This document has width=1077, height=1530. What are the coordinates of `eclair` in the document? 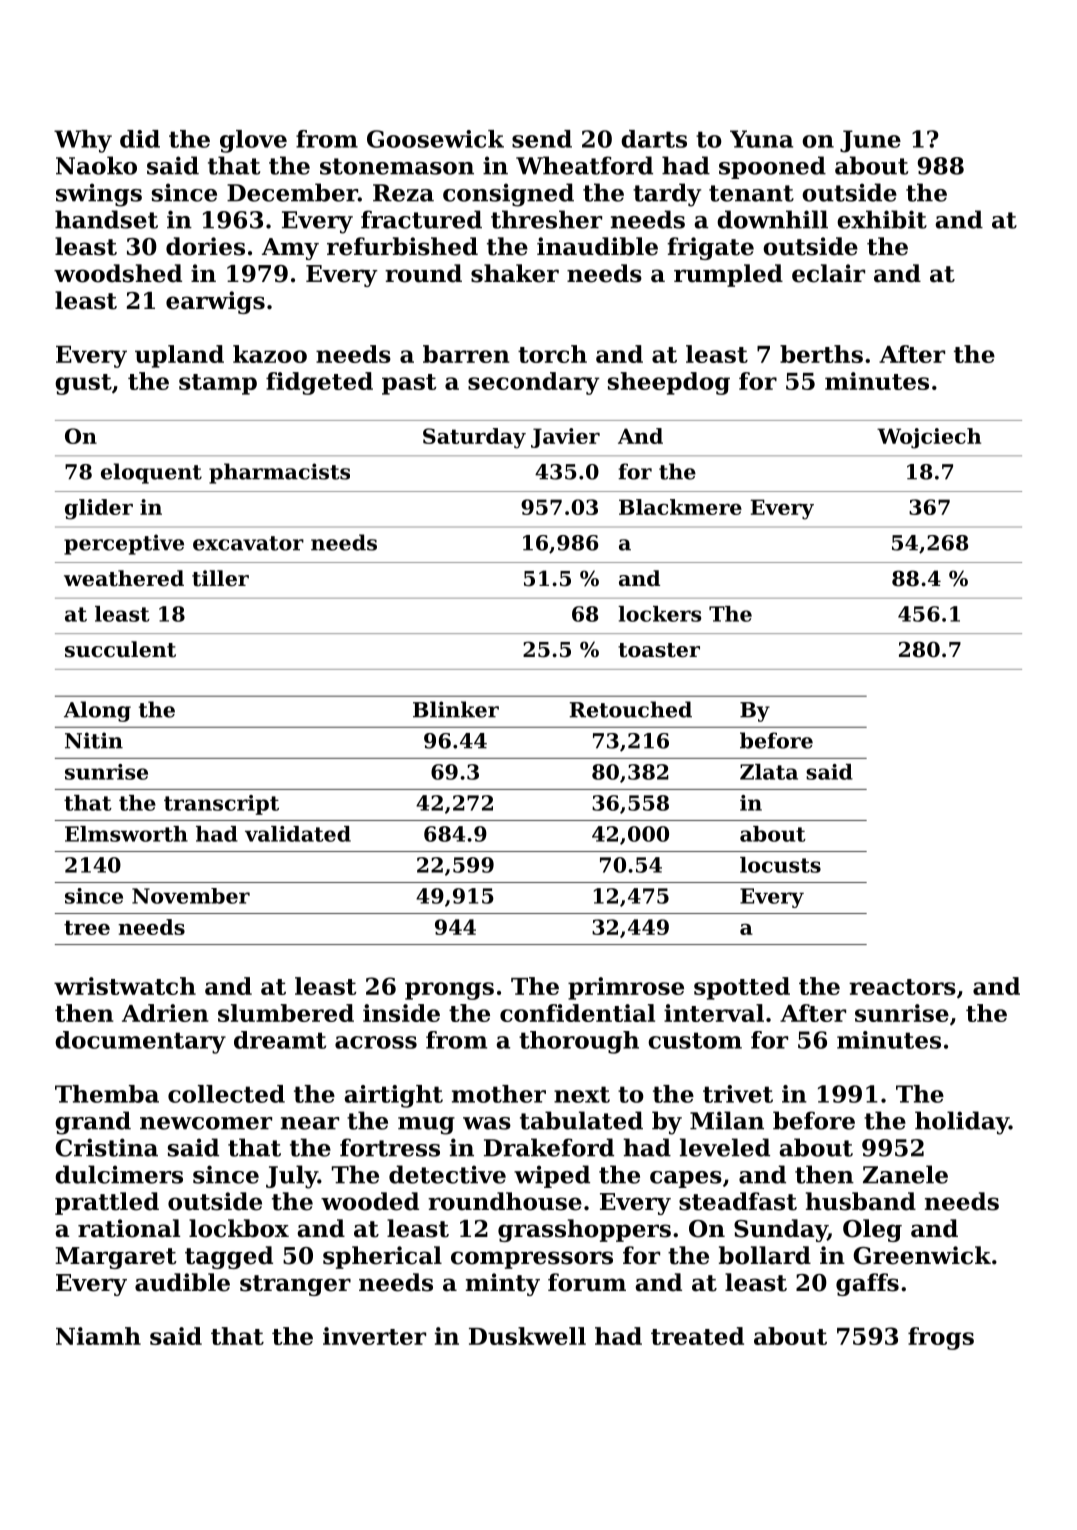 It's located at (828, 273).
